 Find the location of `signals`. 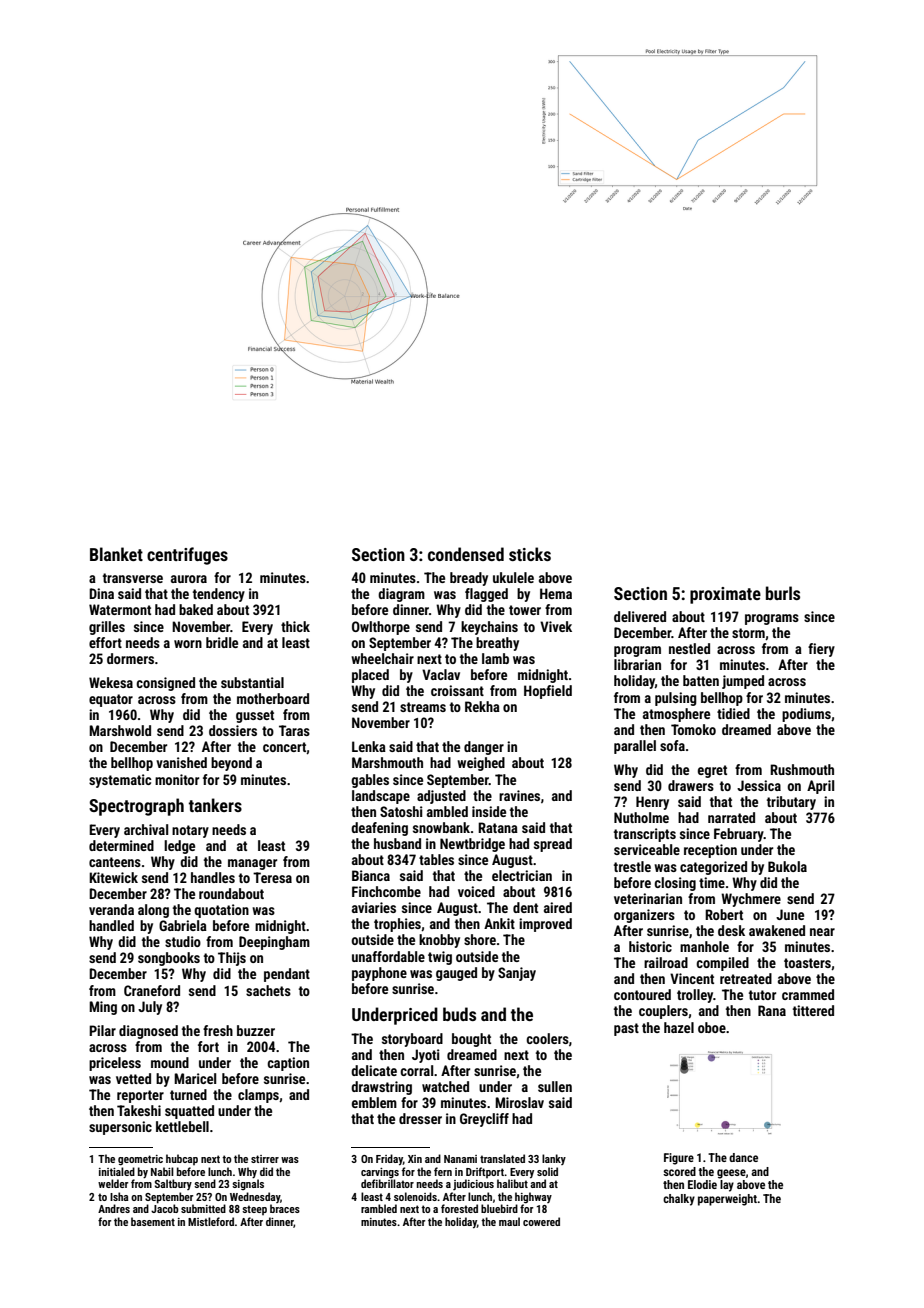

signals is located at coordinates (248, 1184).
